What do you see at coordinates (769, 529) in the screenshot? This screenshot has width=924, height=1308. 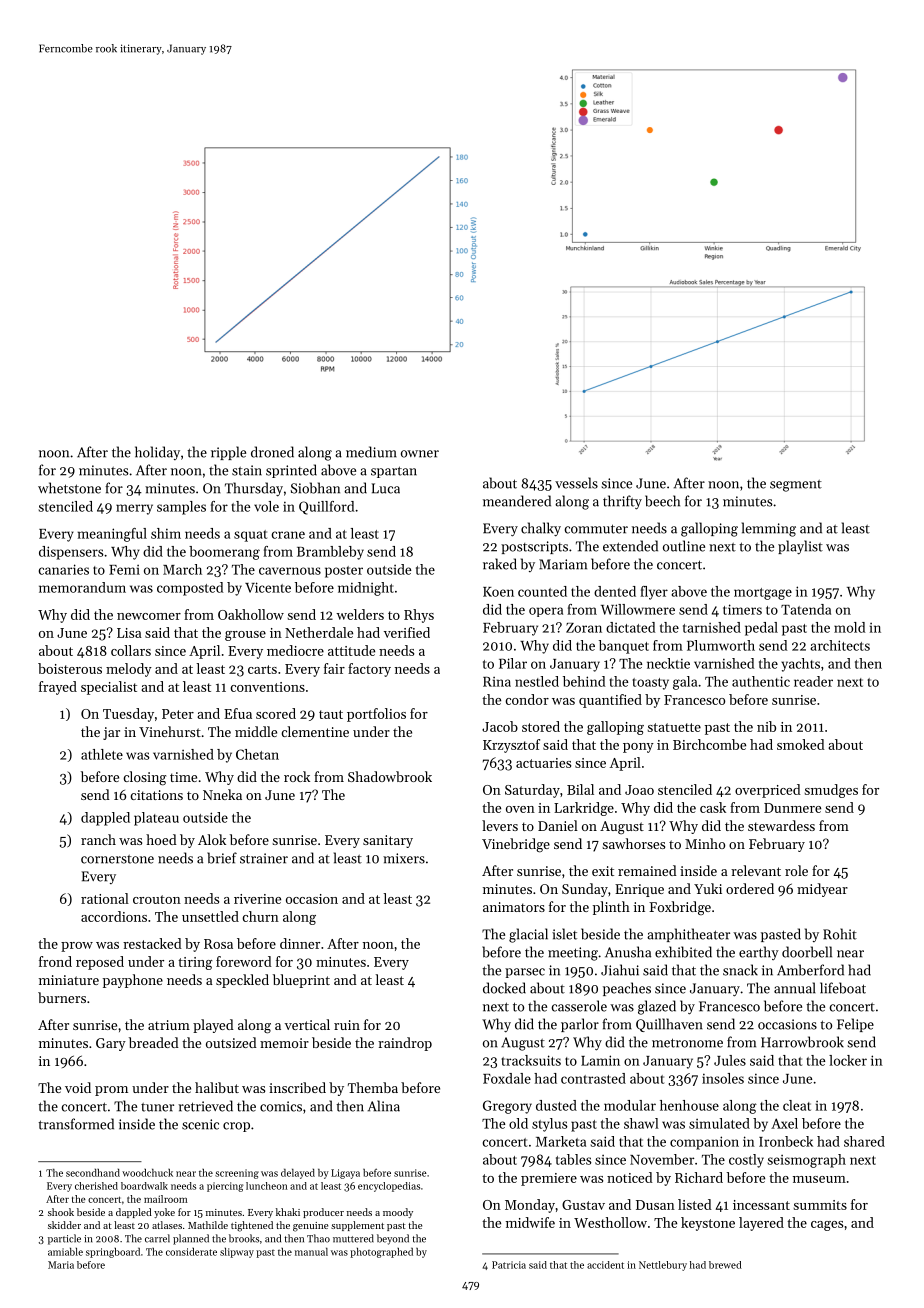 I see `lemming` at bounding box center [769, 529].
